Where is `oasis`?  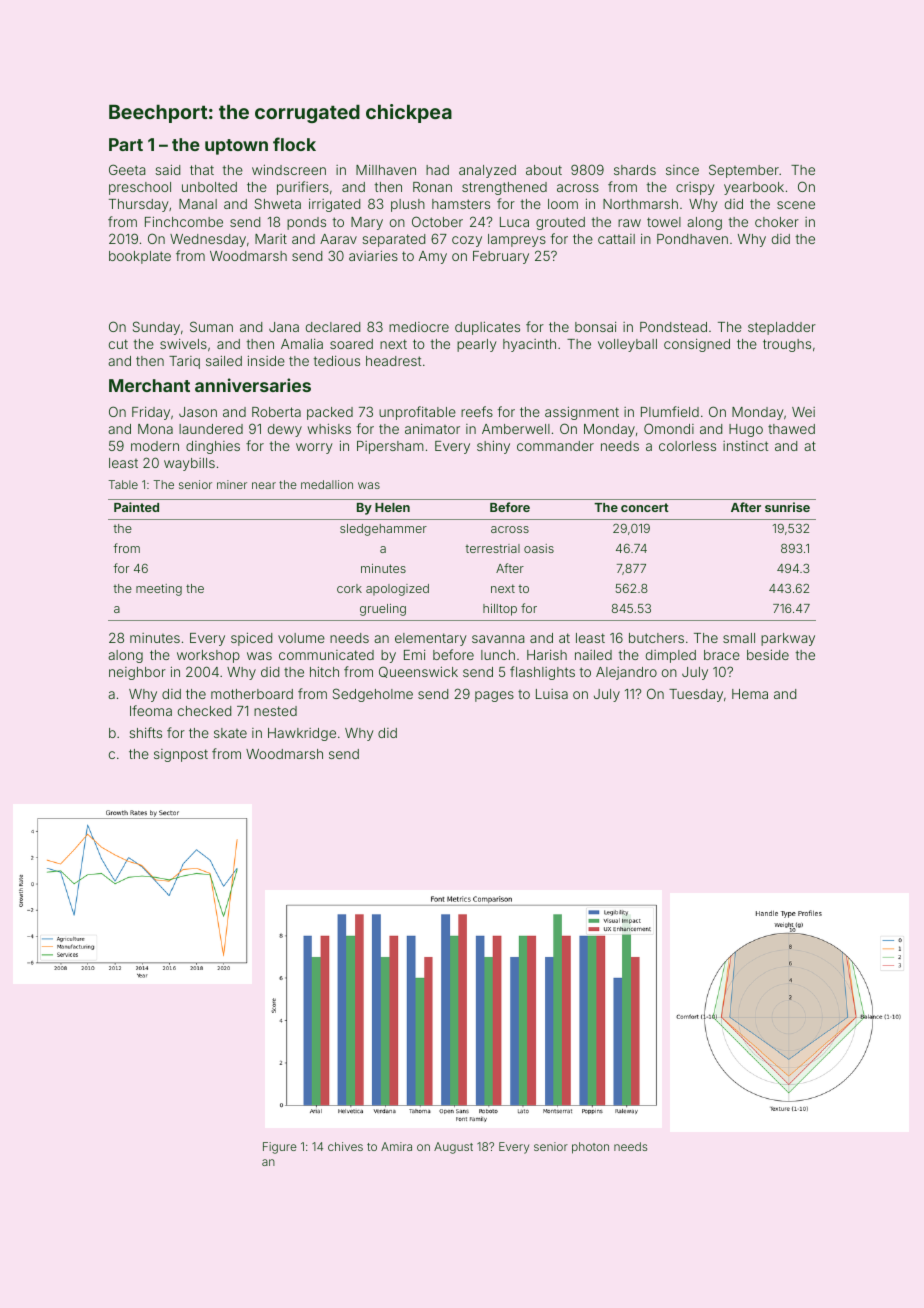
oasis is located at coordinates (539, 548).
